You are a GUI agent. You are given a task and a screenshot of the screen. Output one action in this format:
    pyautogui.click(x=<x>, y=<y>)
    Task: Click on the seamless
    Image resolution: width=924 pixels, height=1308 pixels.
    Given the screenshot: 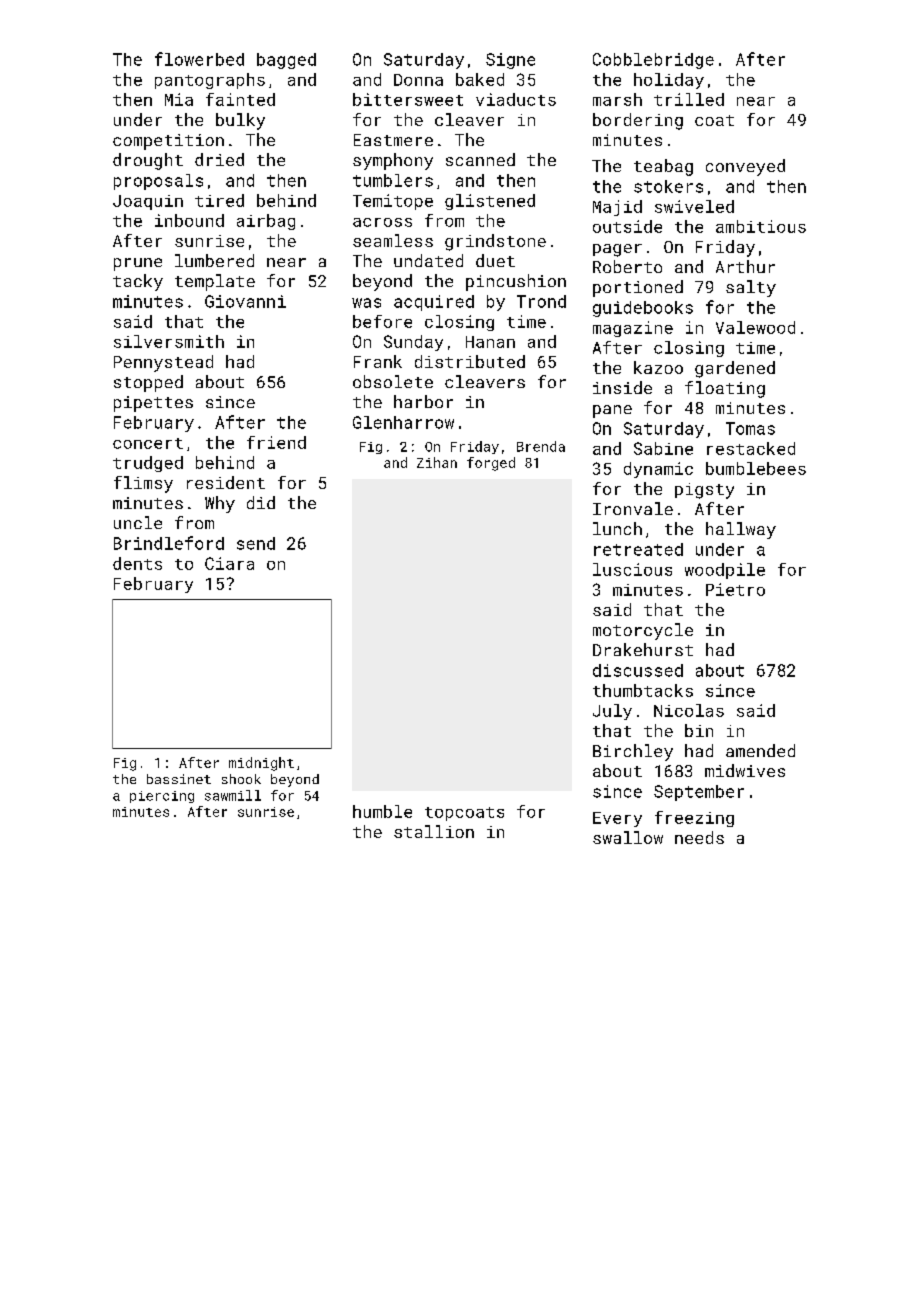 What is the action you would take?
    pyautogui.click(x=393, y=240)
